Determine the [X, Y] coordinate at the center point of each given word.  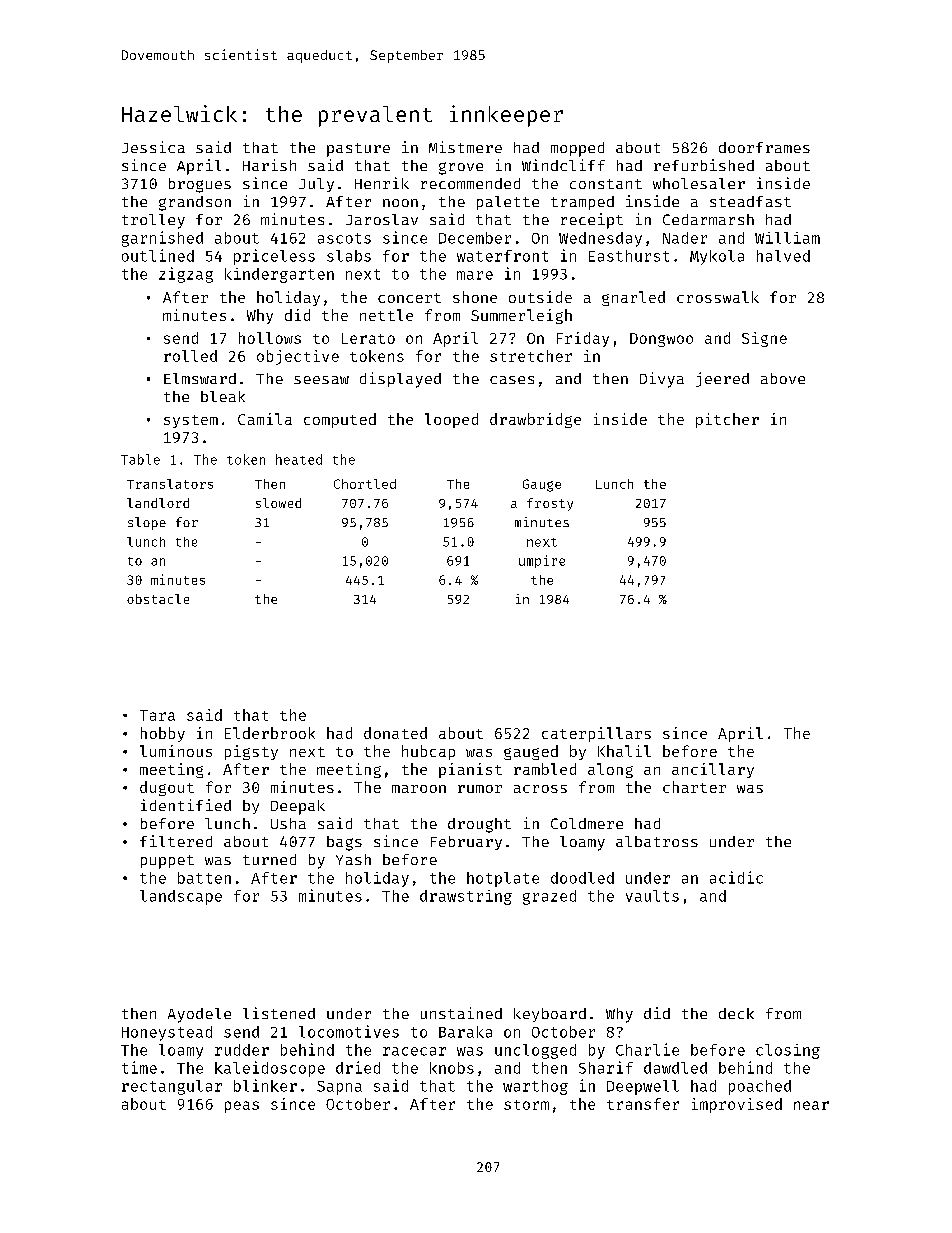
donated [395, 733]
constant [606, 184]
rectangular [172, 1087]
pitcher [727, 420]
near [811, 1105]
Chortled [365, 484]
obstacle [158, 599]
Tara [157, 715]
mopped [577, 149]
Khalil [624, 751]
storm [526, 1105]
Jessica [153, 147]
